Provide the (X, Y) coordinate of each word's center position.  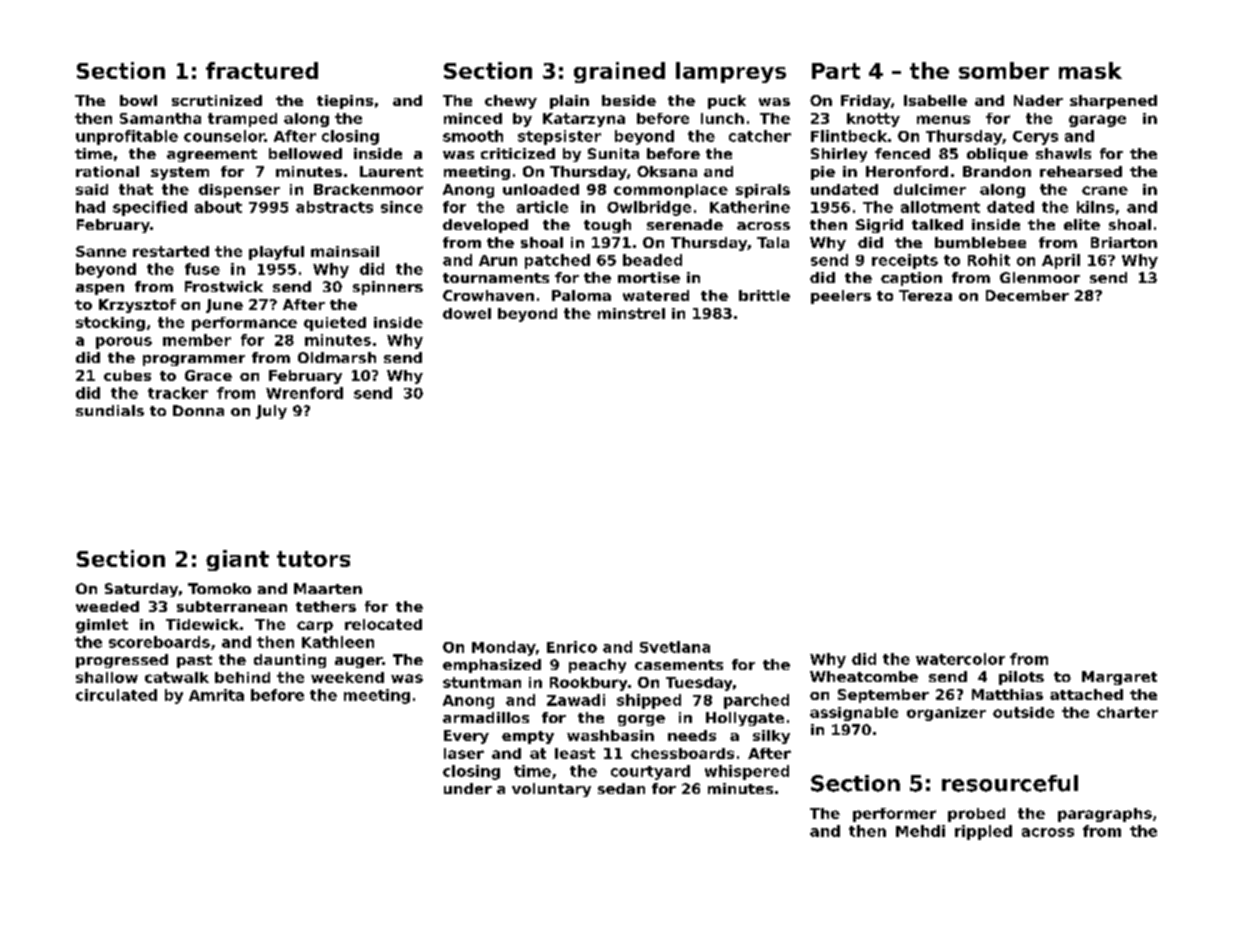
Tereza (925, 295)
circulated (116, 695)
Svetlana (675, 647)
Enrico (572, 647)
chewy (511, 102)
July (271, 412)
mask (1090, 70)
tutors (313, 559)
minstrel (631, 313)
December (1027, 295)
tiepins (345, 102)
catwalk (177, 677)
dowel (467, 313)
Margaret (1119, 678)
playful (276, 253)
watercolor (960, 659)
